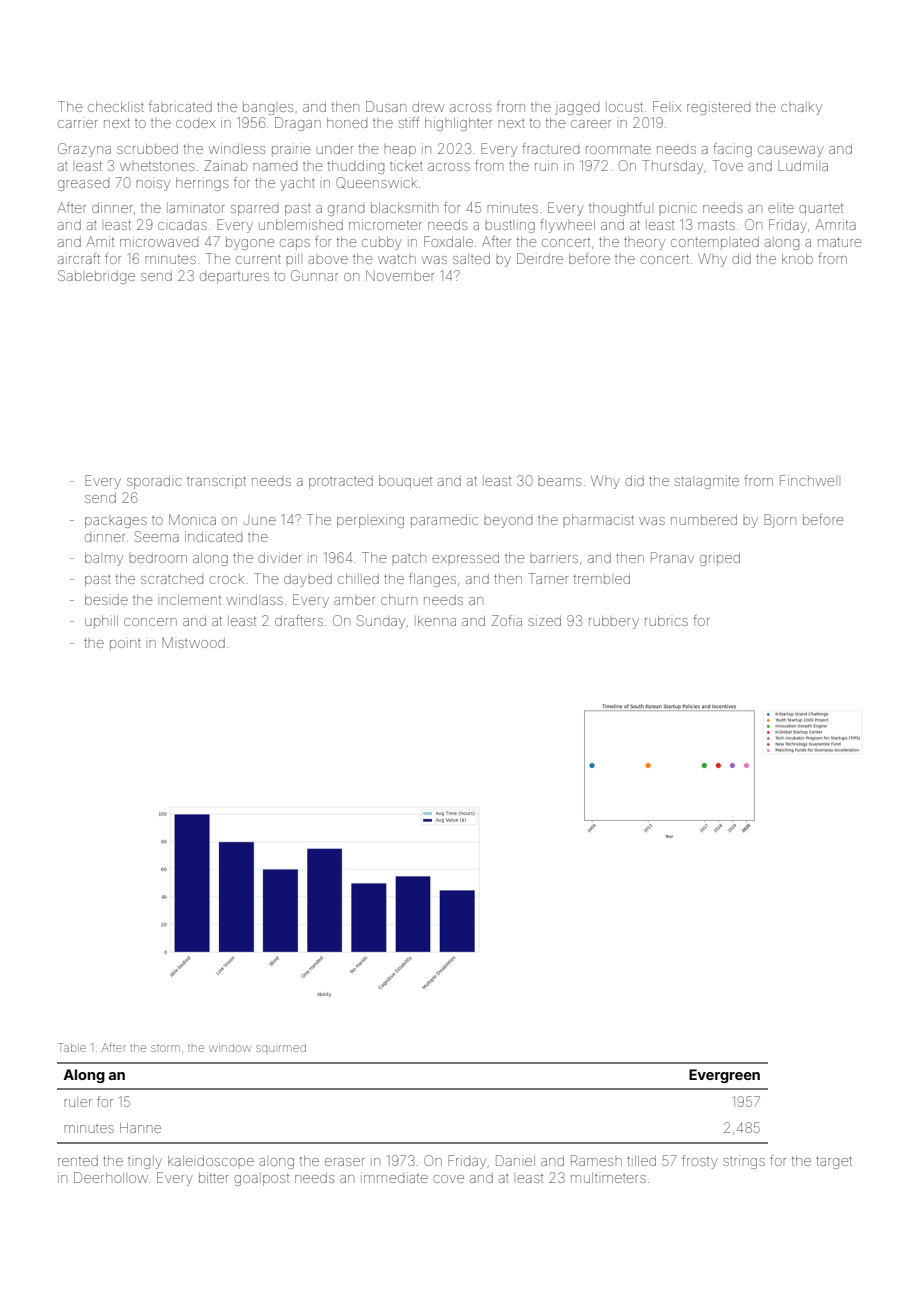 The image size is (924, 1308). What do you see at coordinates (471, 259) in the page?
I see `salted` at bounding box center [471, 259].
